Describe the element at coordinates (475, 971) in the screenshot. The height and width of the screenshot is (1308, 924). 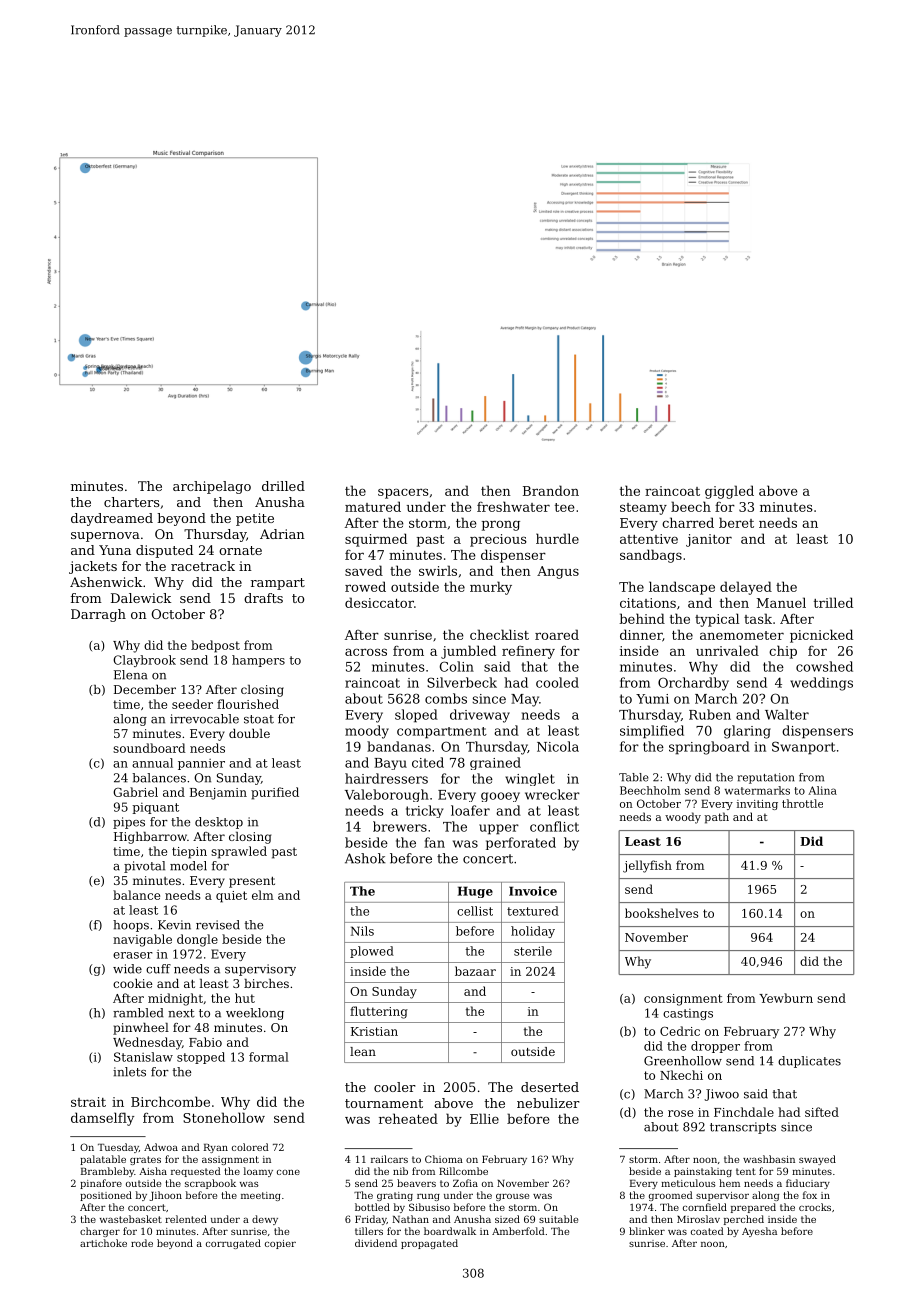
I see `bazaar` at that location.
